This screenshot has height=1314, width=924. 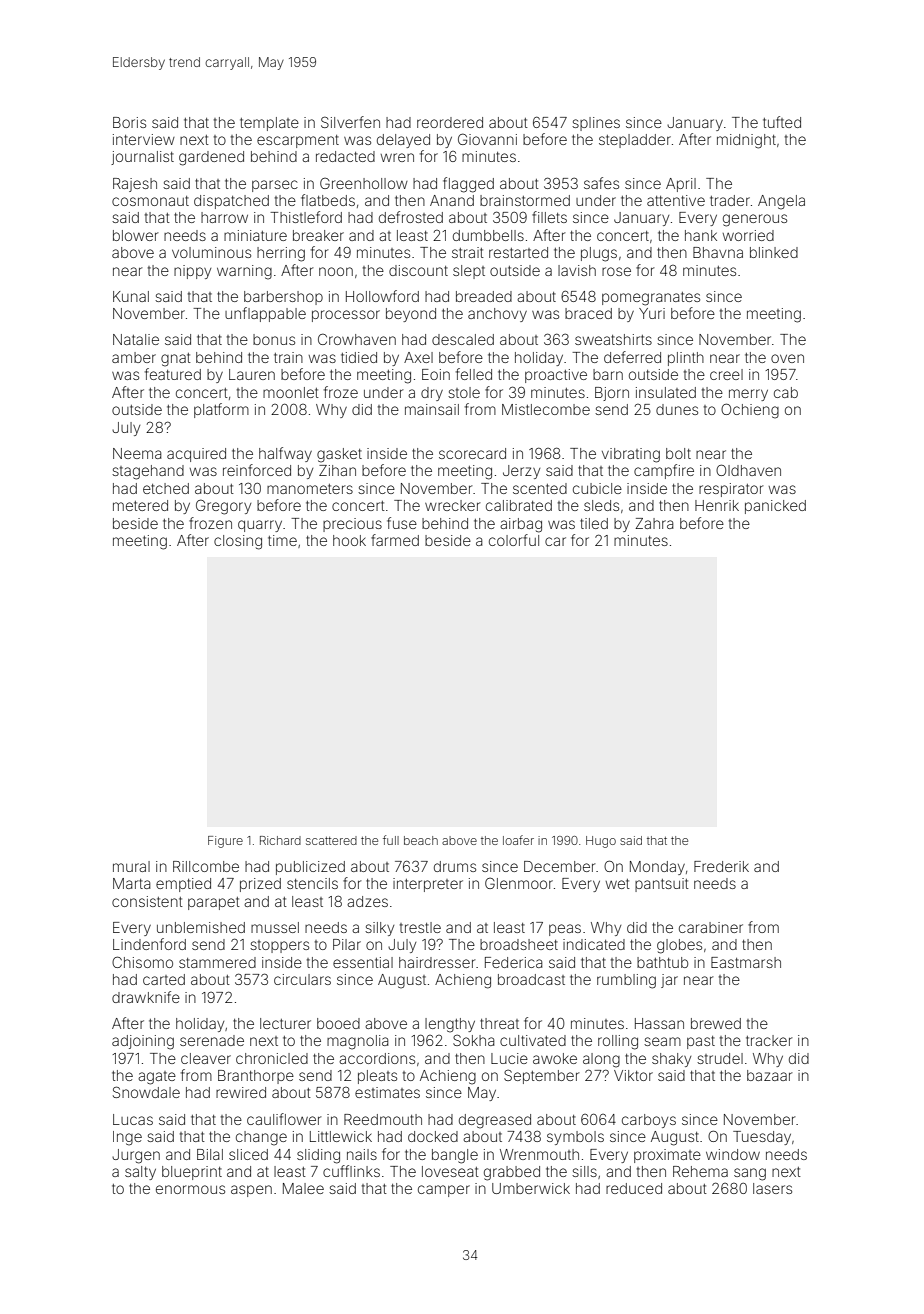 What do you see at coordinates (221, 410) in the screenshot?
I see `platform` at bounding box center [221, 410].
